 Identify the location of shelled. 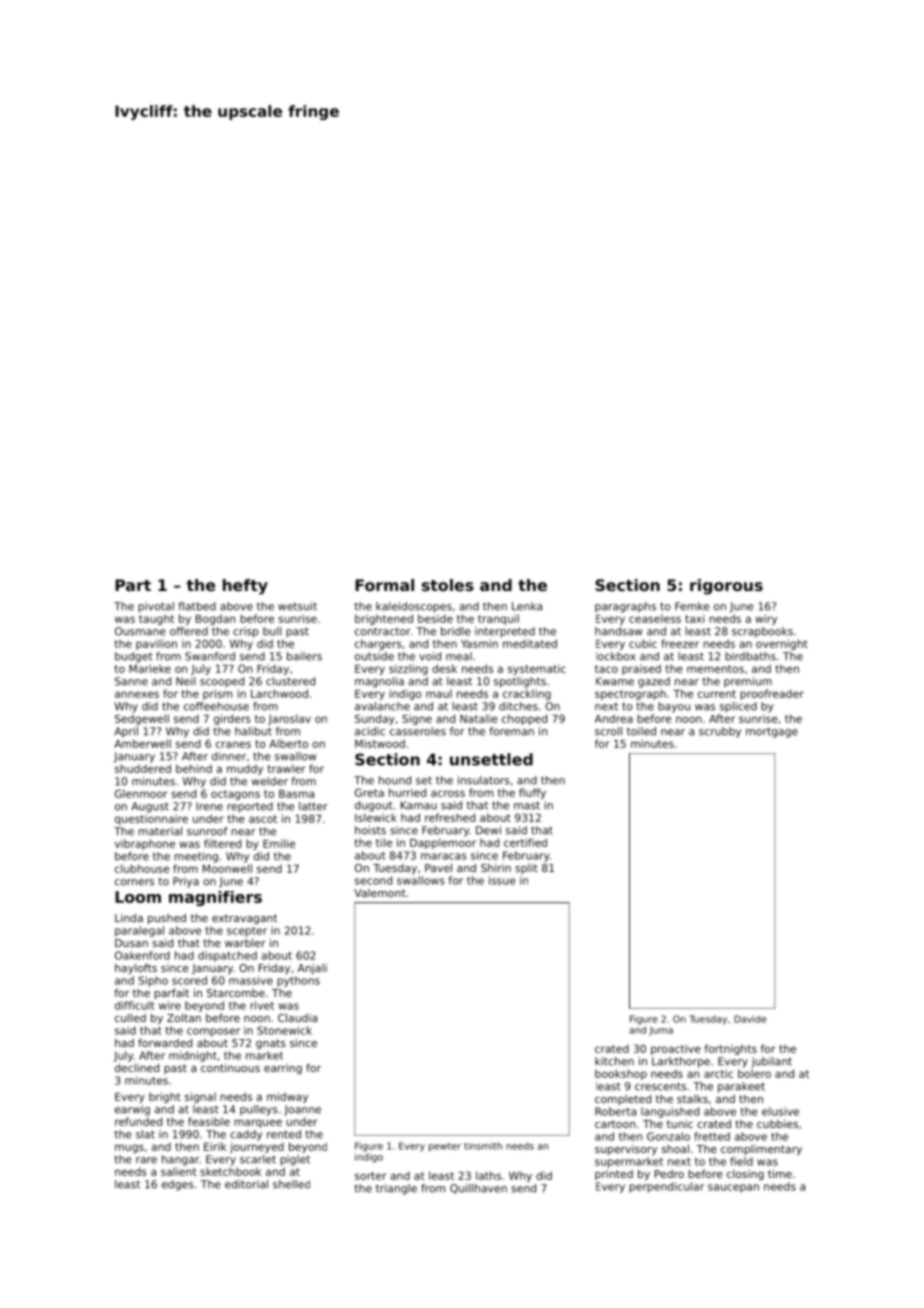
(291, 1184).
